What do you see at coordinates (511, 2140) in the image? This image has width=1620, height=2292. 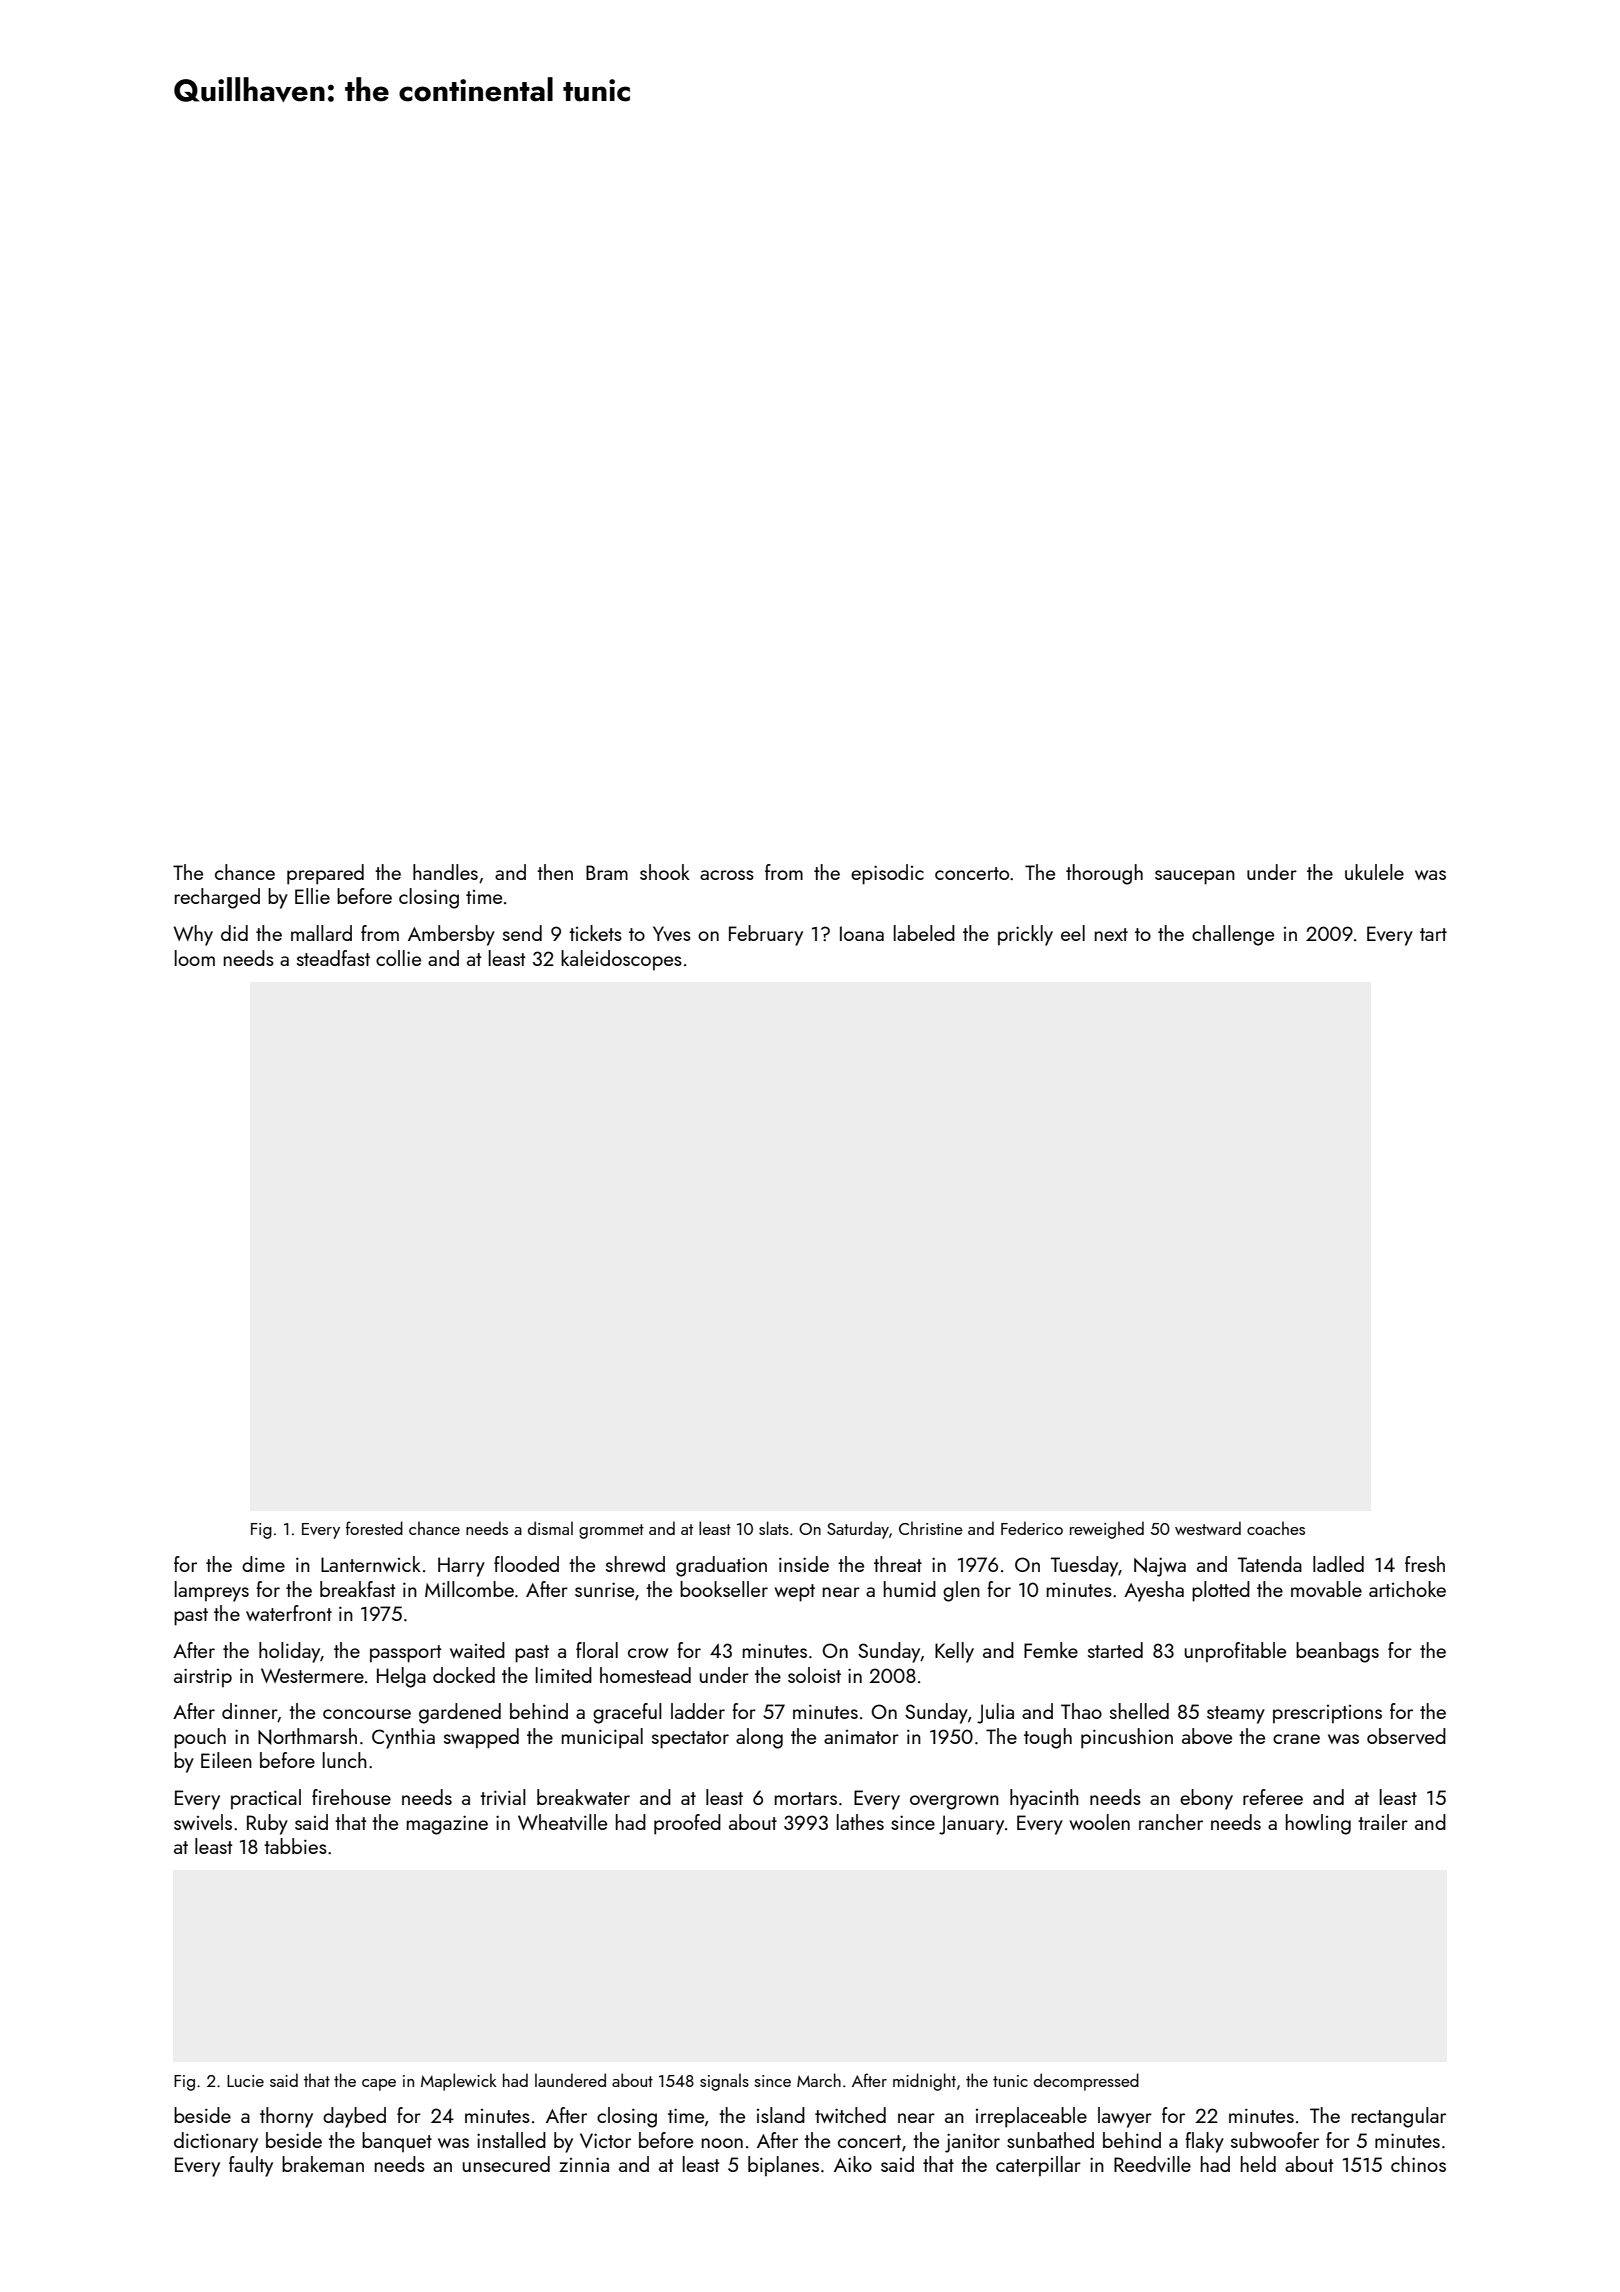 I see `installed` at bounding box center [511, 2140].
